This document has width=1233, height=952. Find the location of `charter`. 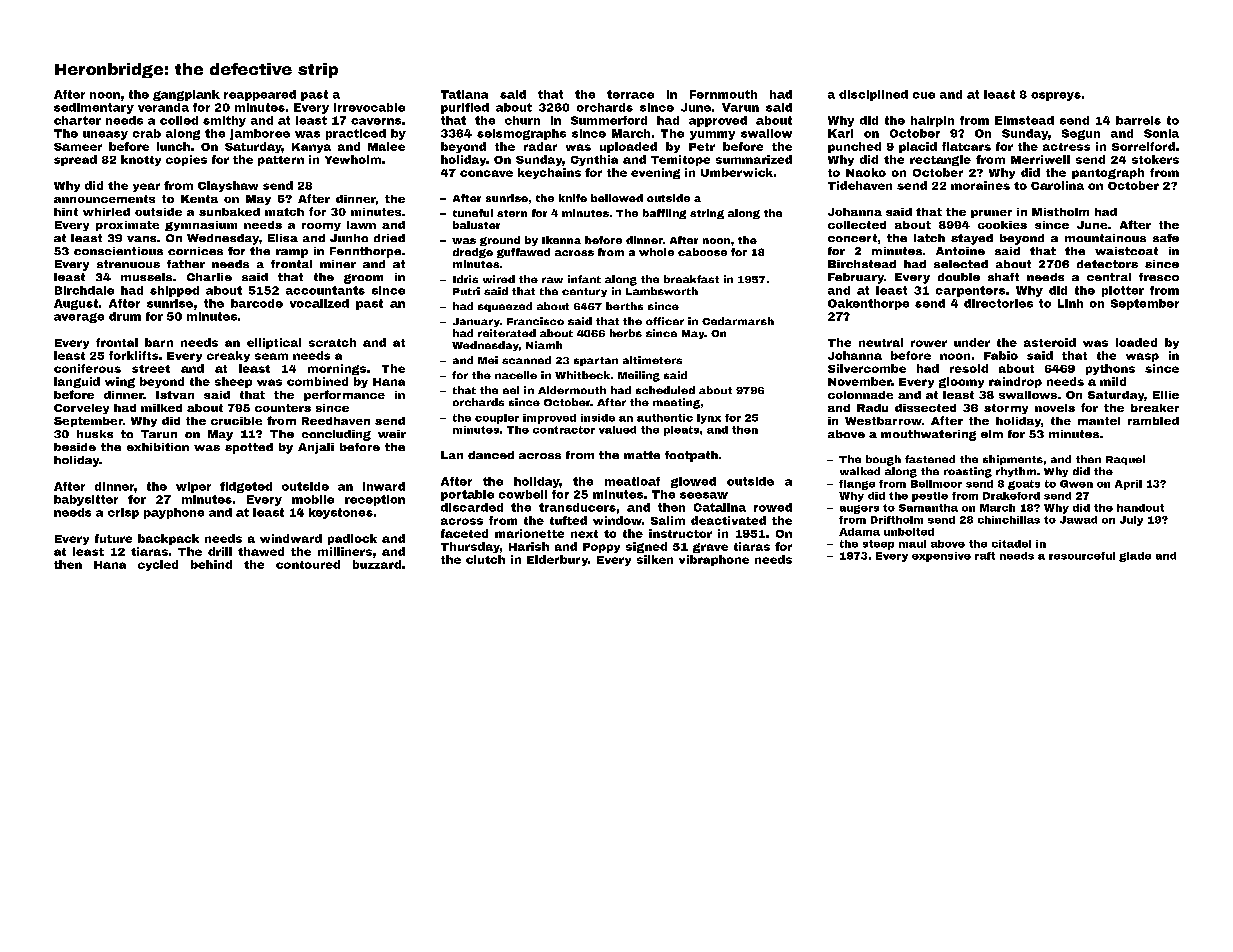

charter is located at coordinates (77, 120).
